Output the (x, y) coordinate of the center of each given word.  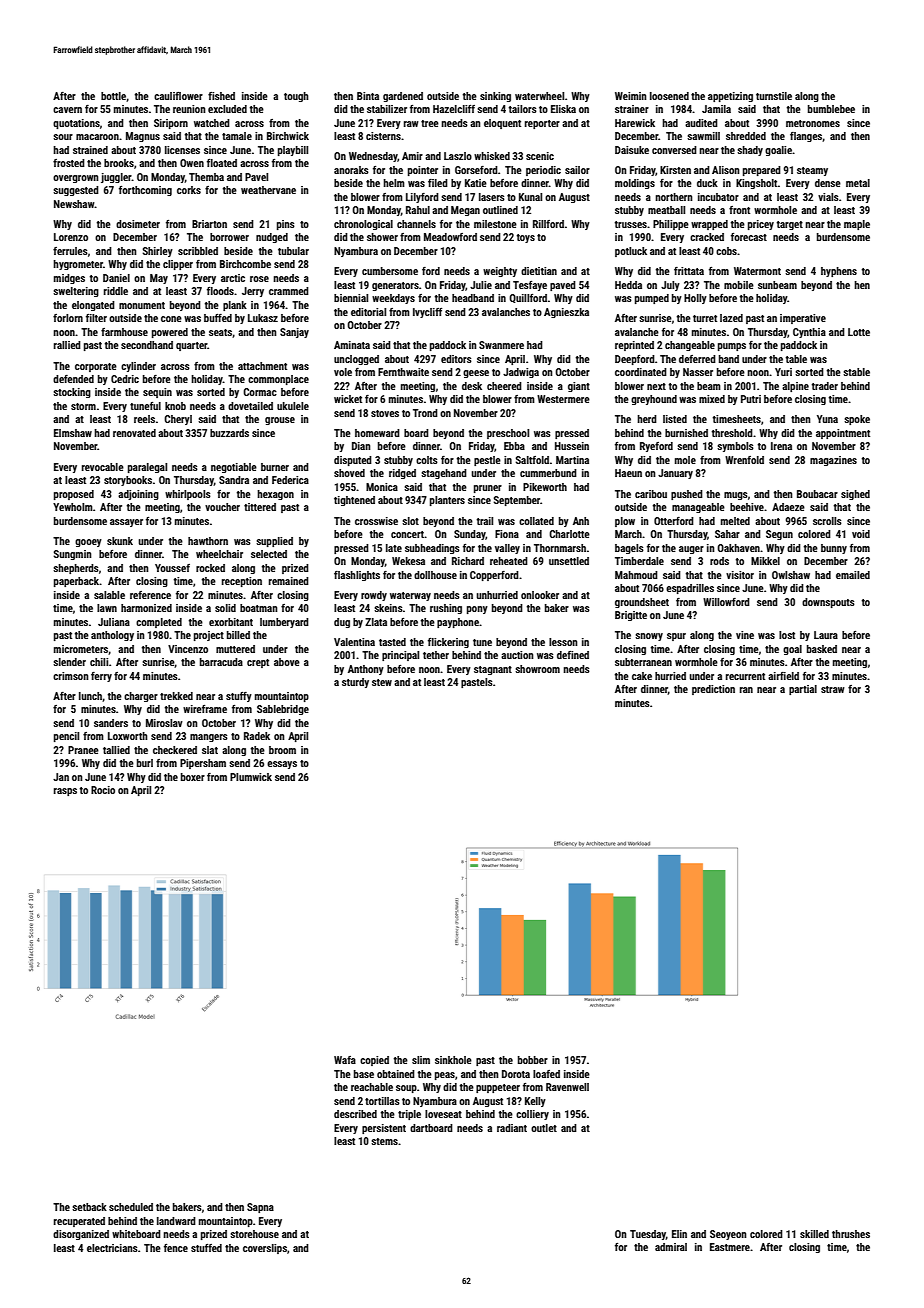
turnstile (774, 96)
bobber (533, 1060)
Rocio (103, 790)
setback (89, 1207)
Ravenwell (567, 1087)
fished (221, 96)
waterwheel (539, 96)
